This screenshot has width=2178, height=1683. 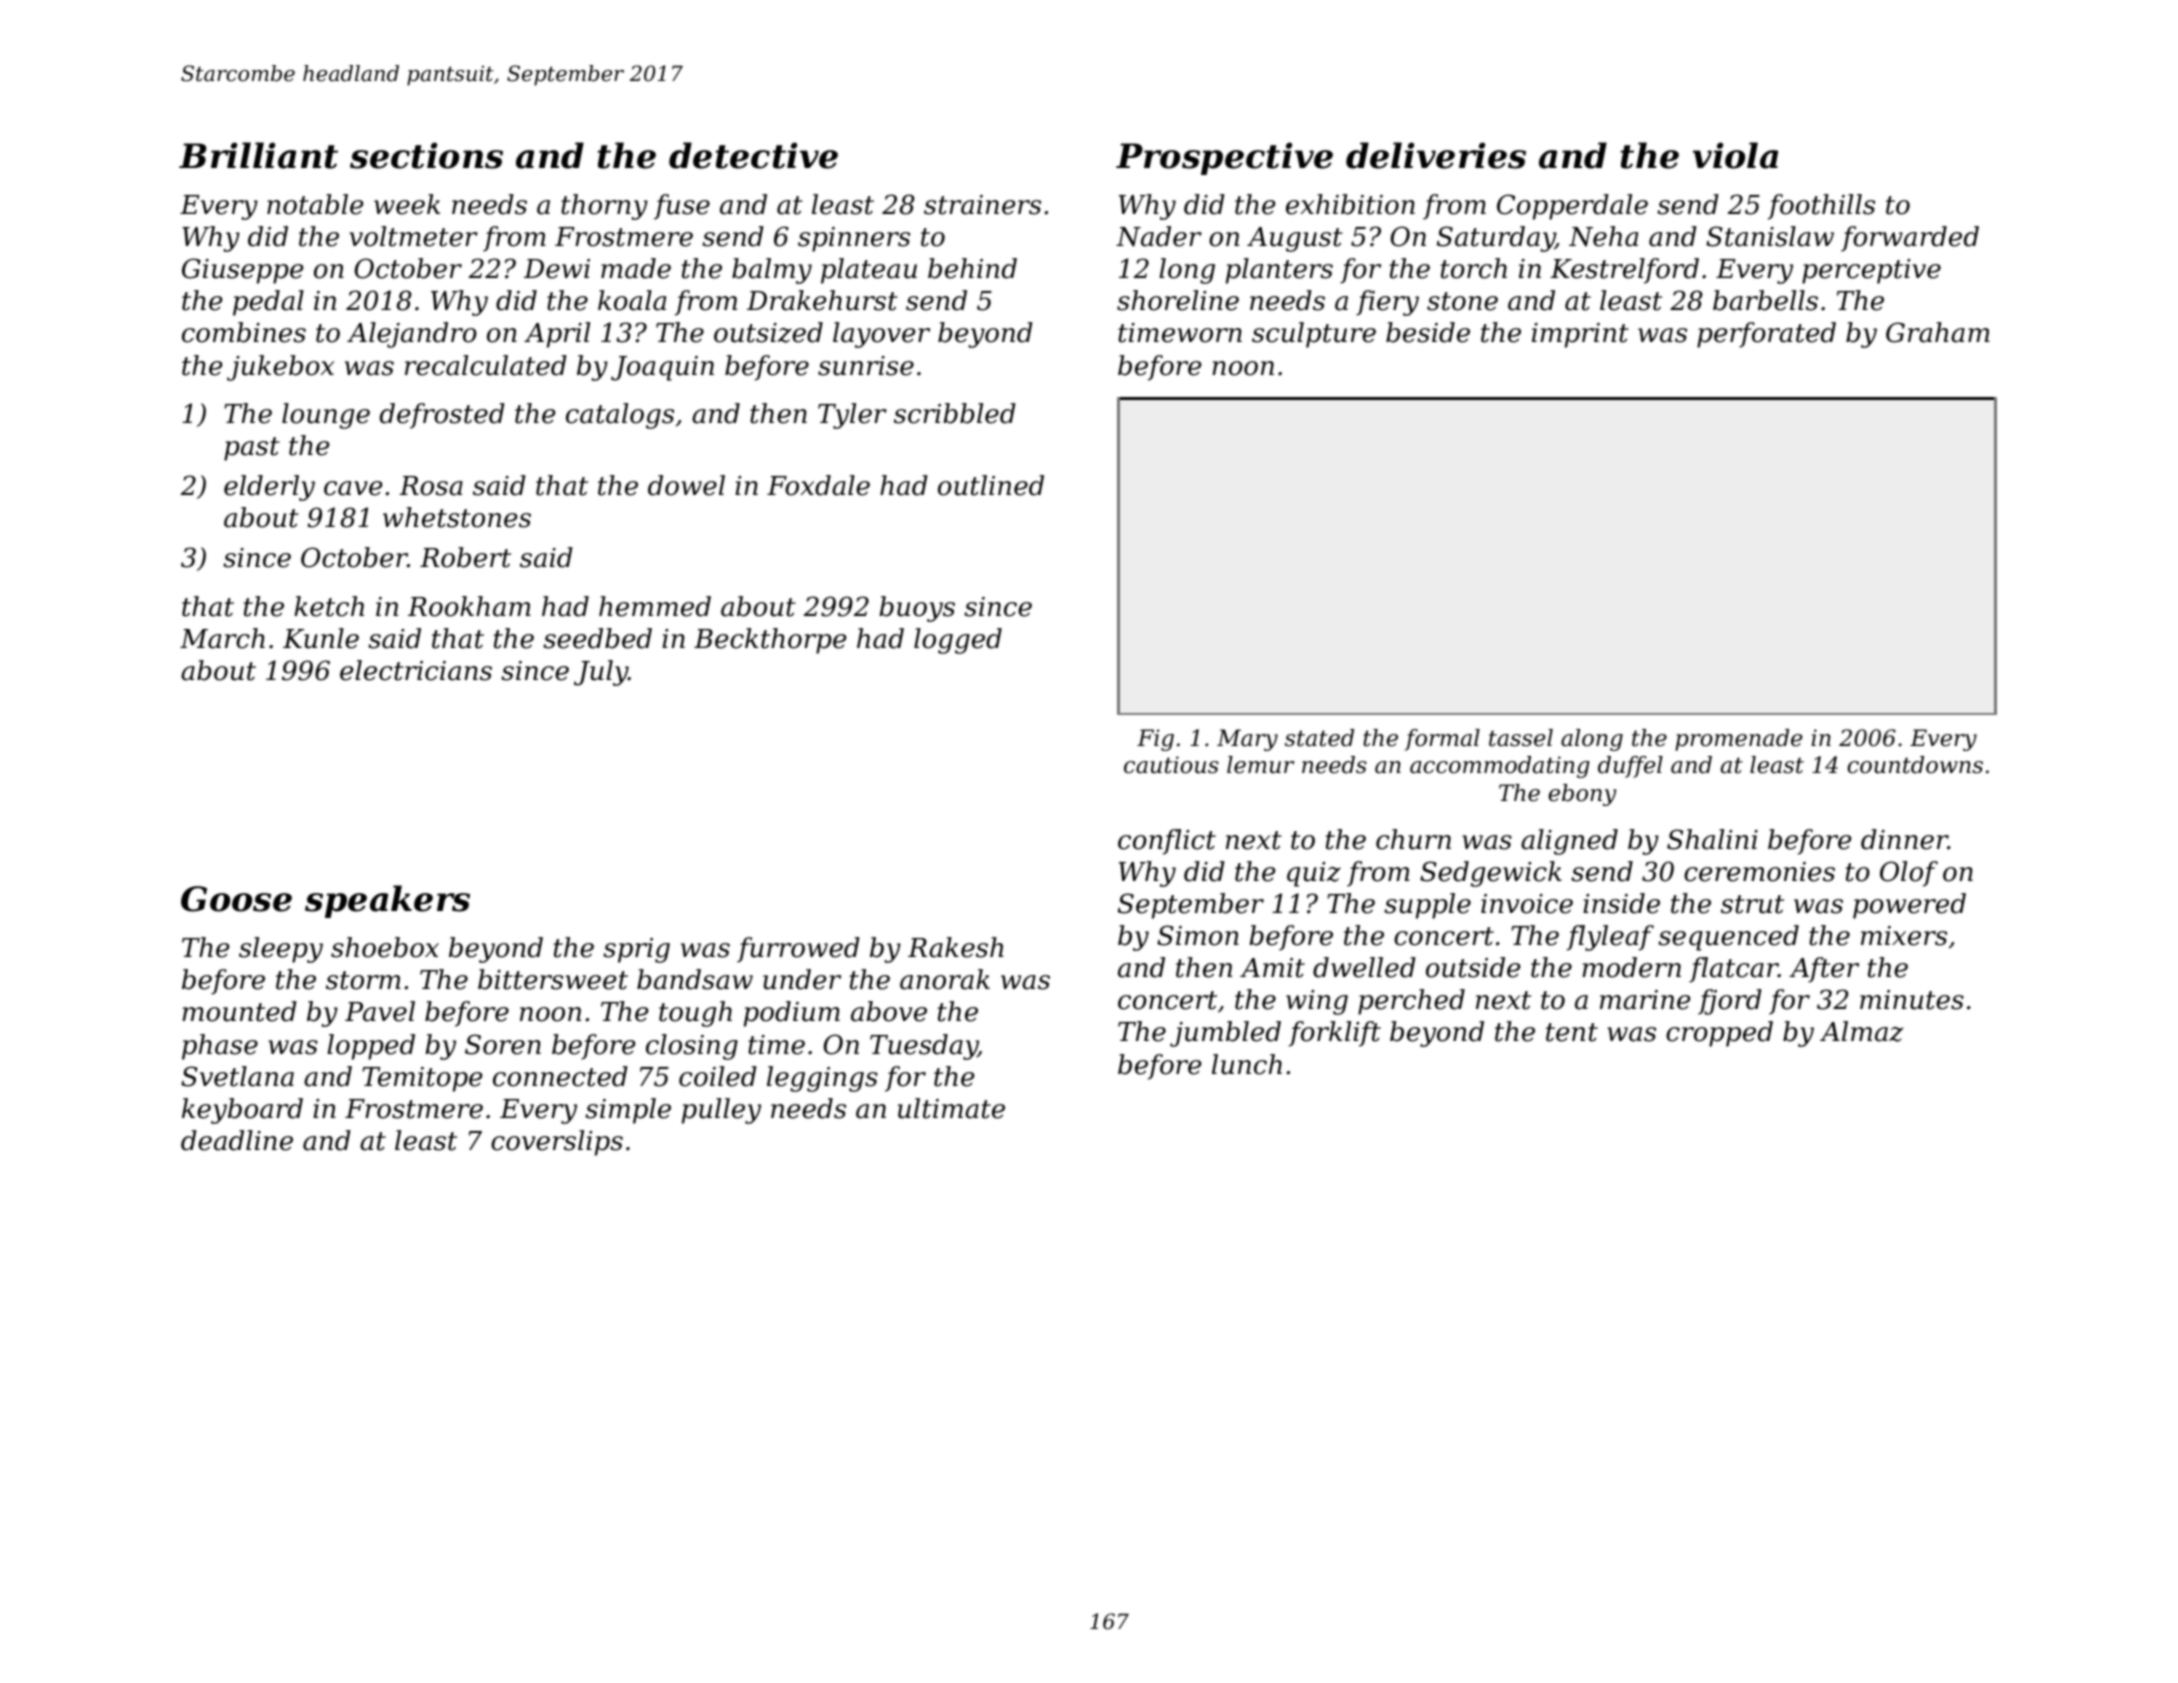 What do you see at coordinates (1279, 271) in the screenshot?
I see `planters` at bounding box center [1279, 271].
